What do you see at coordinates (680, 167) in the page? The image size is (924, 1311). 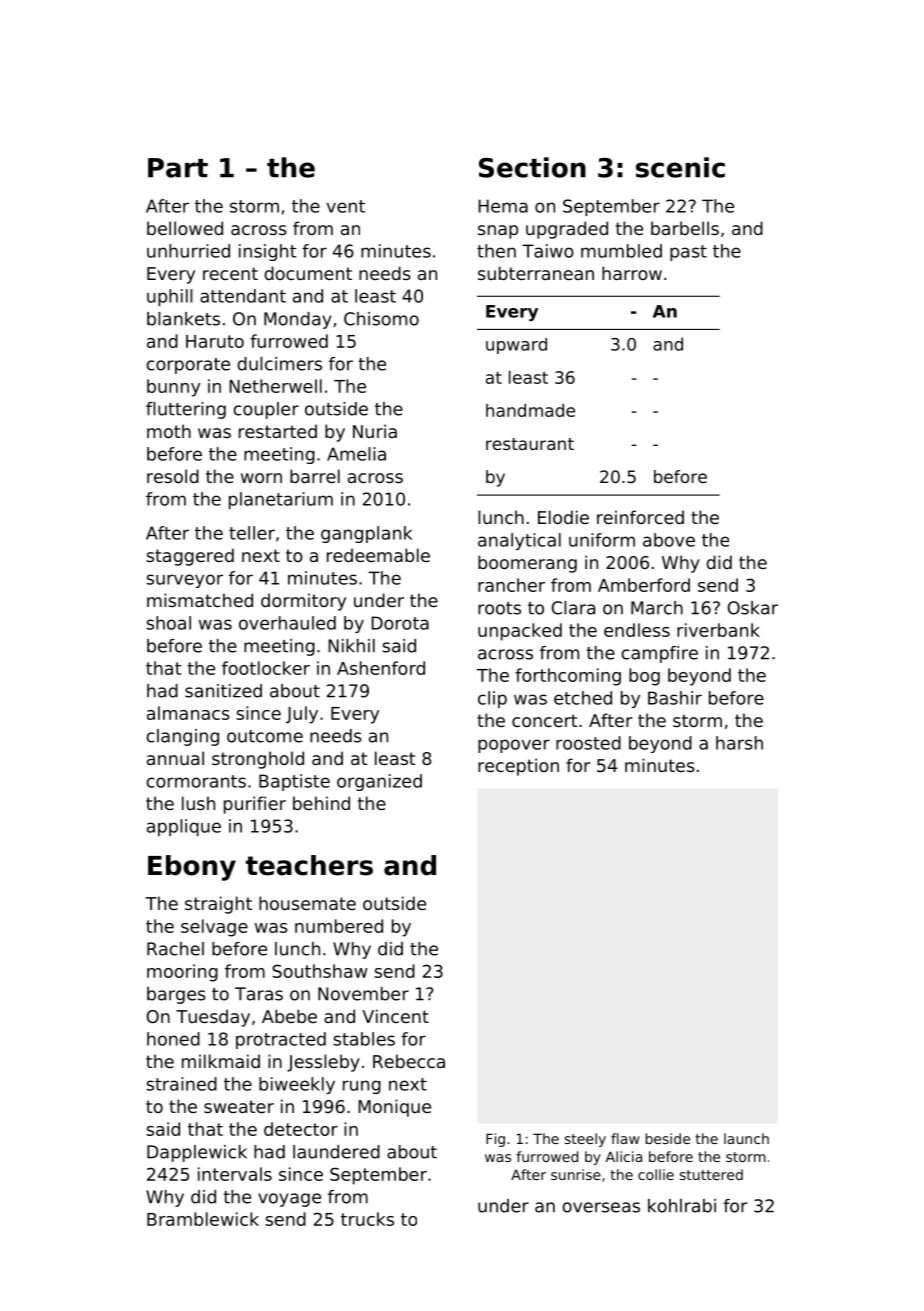 I see `scenic` at bounding box center [680, 167].
